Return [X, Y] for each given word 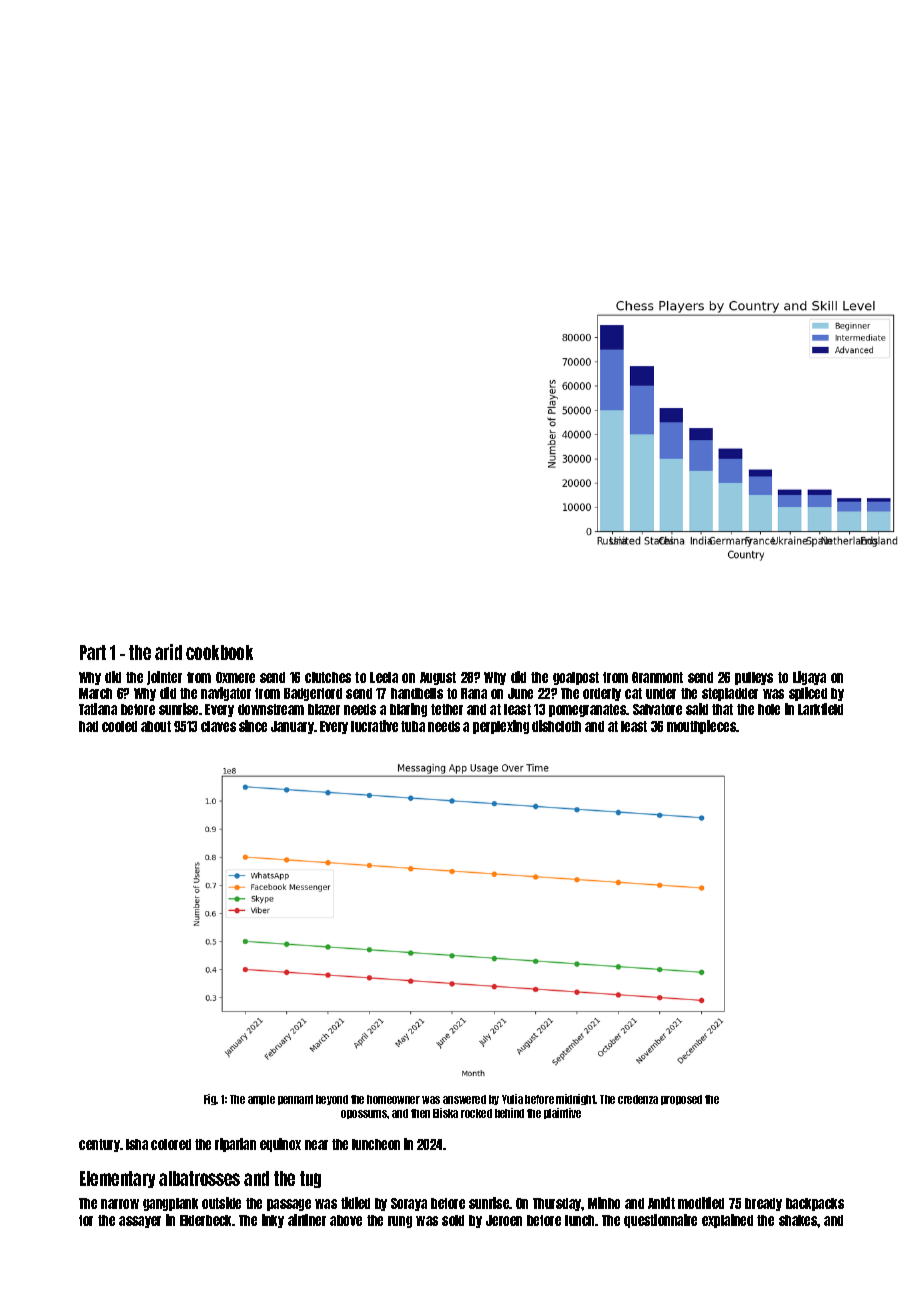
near [316, 1145]
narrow [120, 1204]
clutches [328, 677]
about [156, 726]
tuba [413, 726]
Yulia [512, 1099]
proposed [681, 1100]
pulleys [754, 678]
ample [261, 1100]
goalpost [576, 678]
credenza [638, 1099]
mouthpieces [701, 727]
